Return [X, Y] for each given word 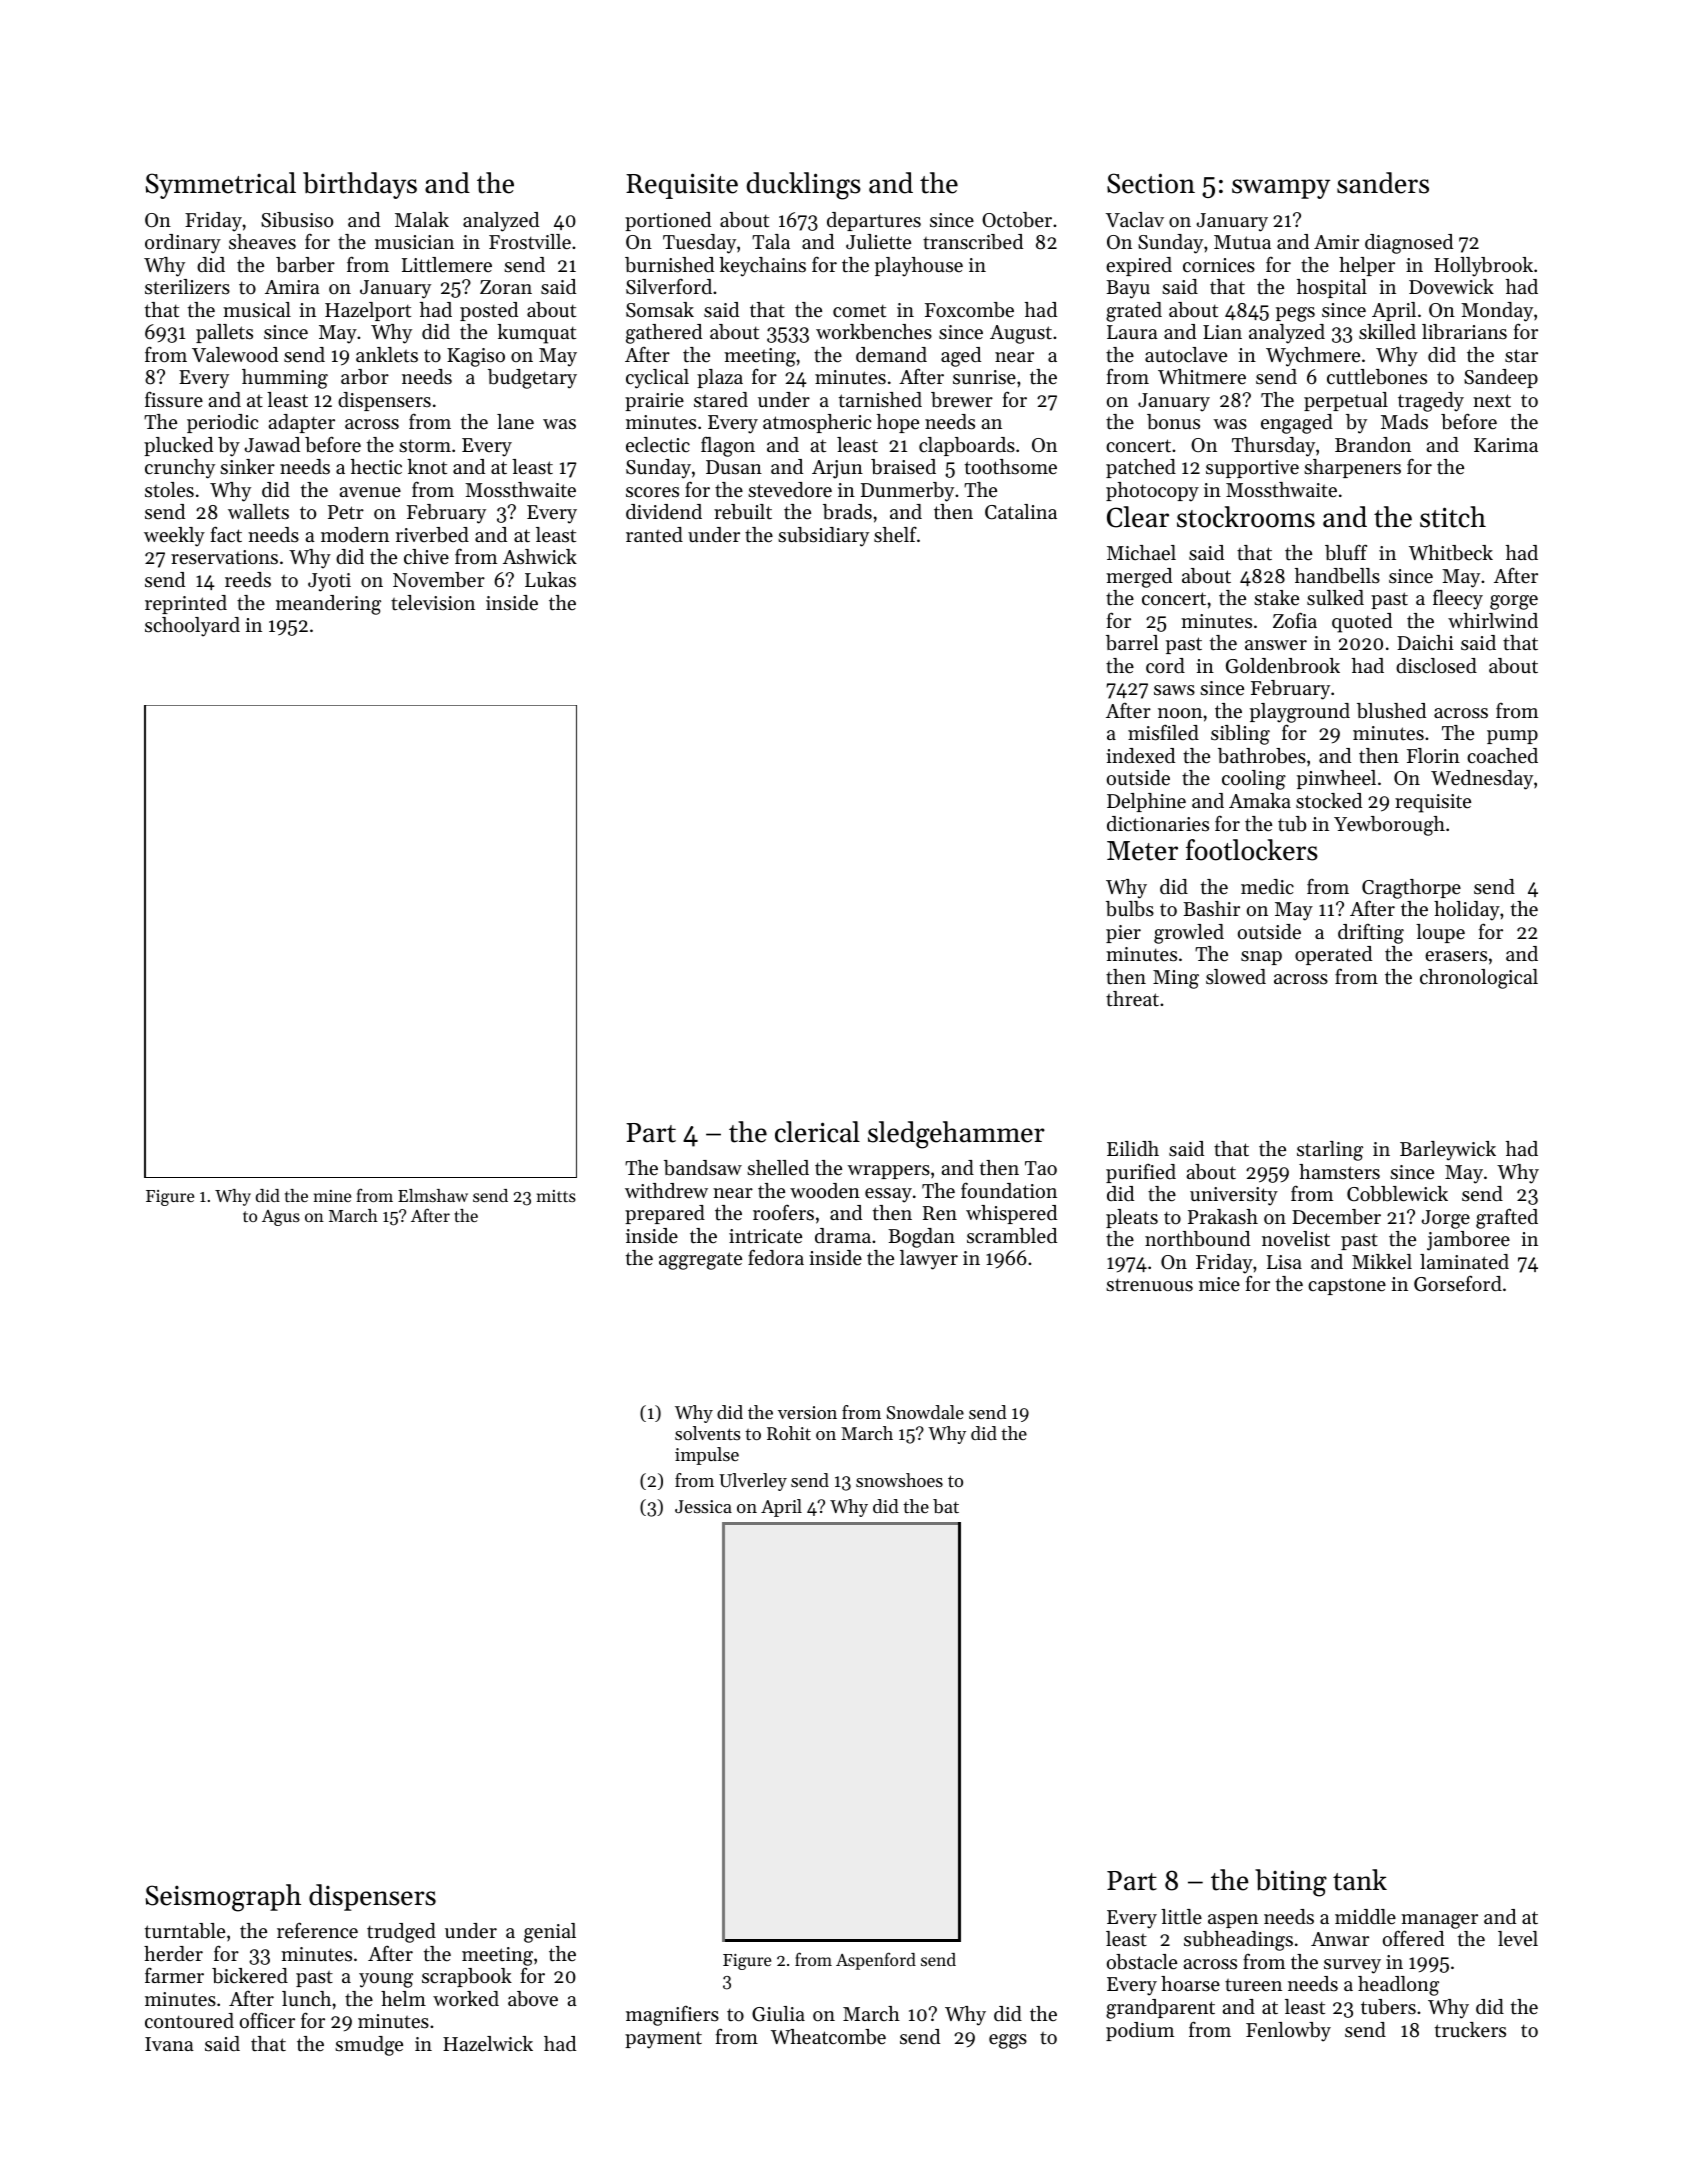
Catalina [1021, 512]
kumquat [536, 334]
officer [267, 2020]
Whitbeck [1451, 553]
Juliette [878, 242]
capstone [1347, 1286]
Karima [1506, 445]
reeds [248, 580]
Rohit [789, 1433]
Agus [281, 1218]
